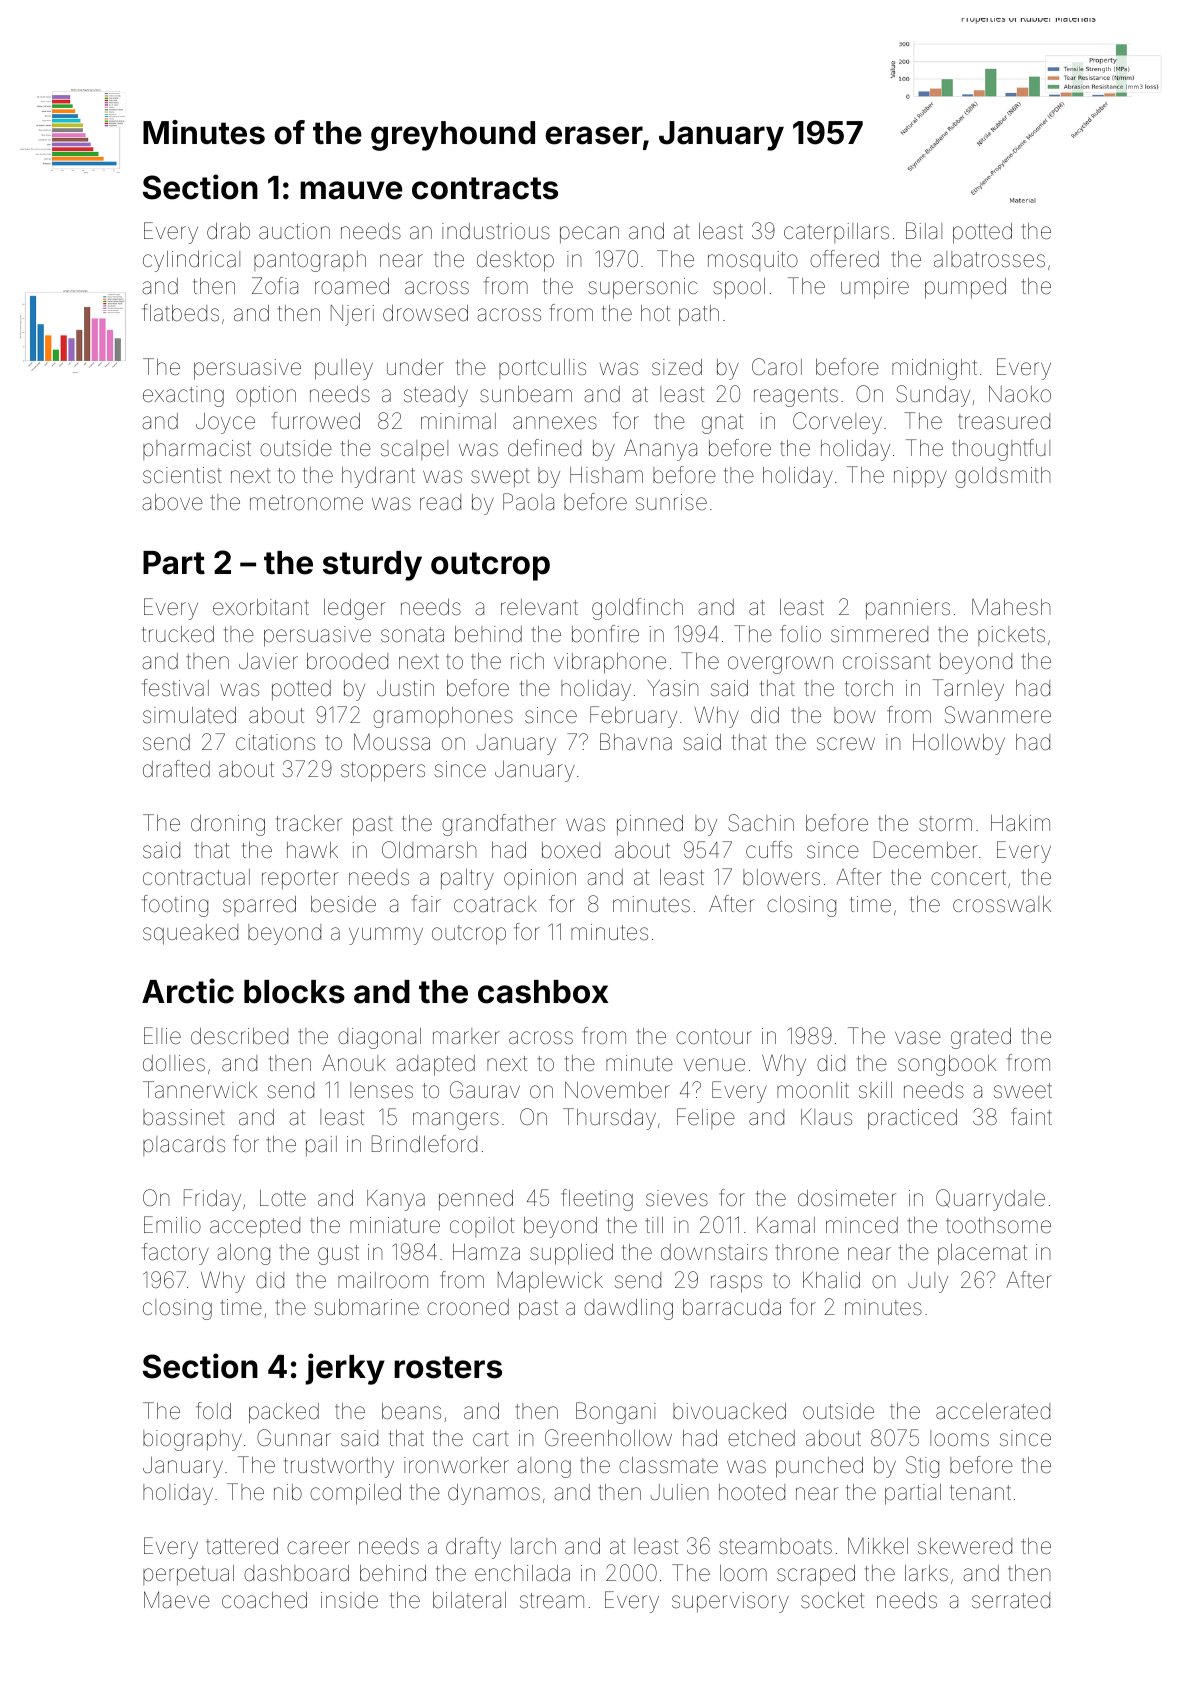 Image resolution: width=1194 pixels, height=1689 pixels. I want to click on Gaurav, so click(485, 1090).
